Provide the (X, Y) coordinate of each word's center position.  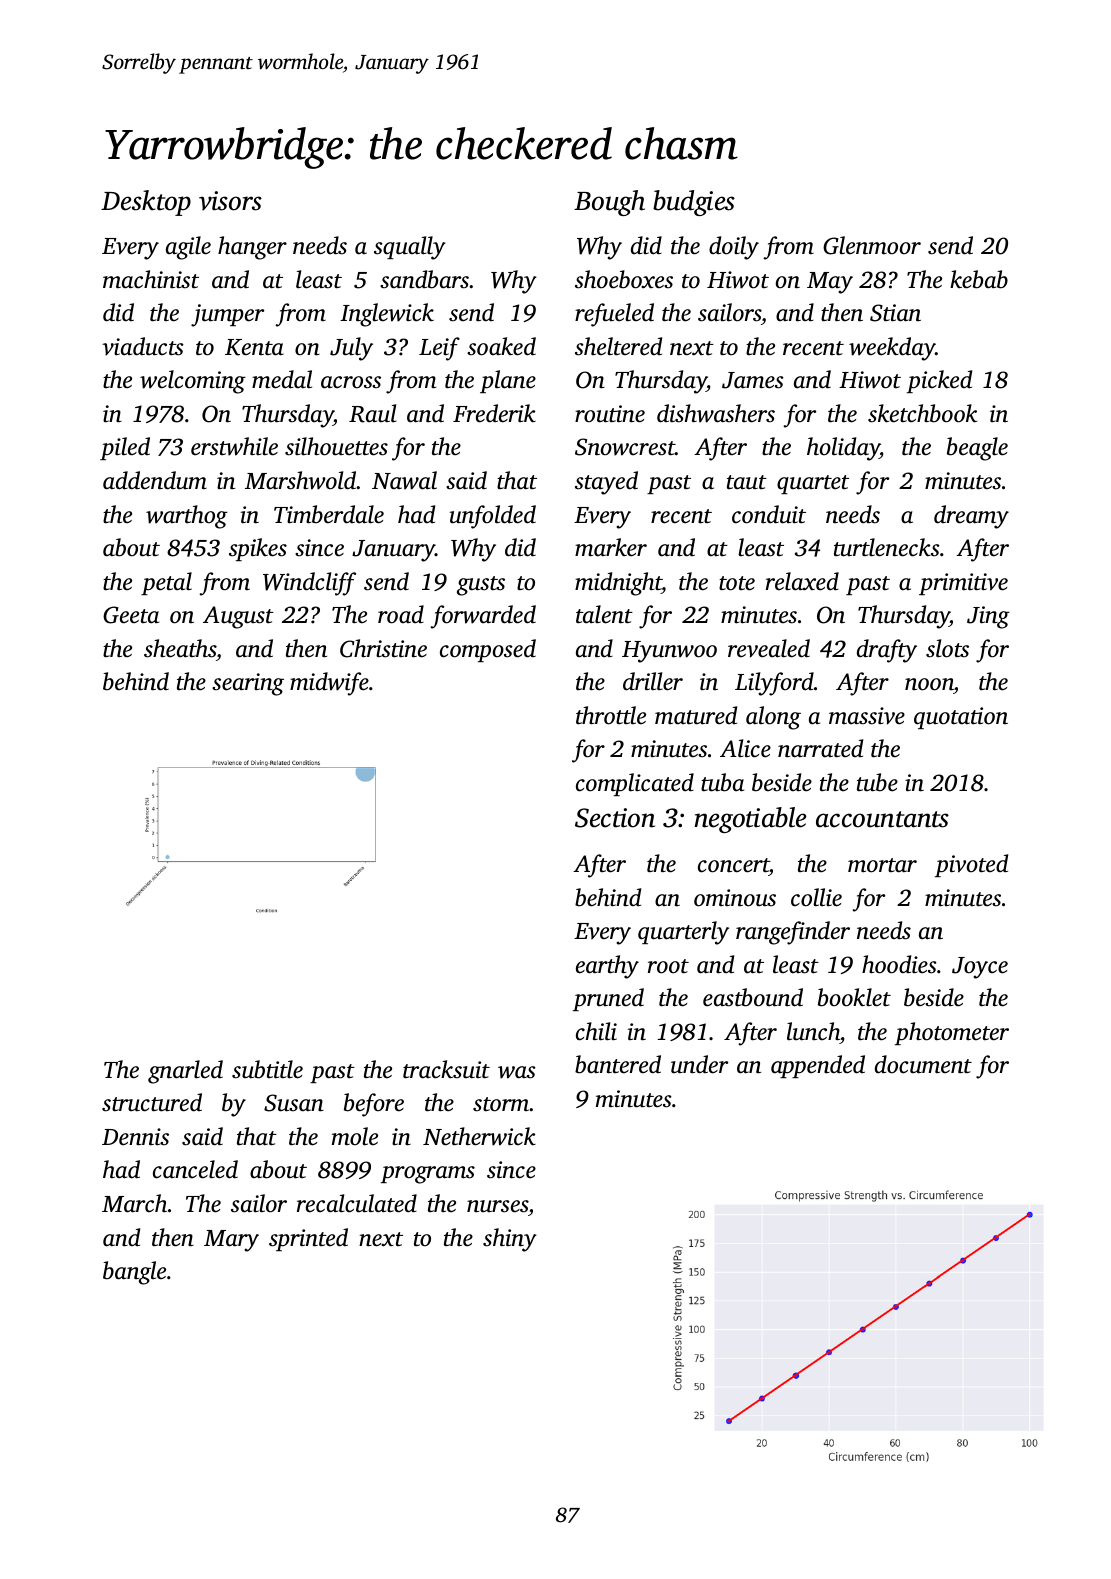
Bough (609, 203)
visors (230, 201)
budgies (694, 203)
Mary (231, 1241)
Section (615, 818)
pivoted (971, 865)
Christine (383, 648)
